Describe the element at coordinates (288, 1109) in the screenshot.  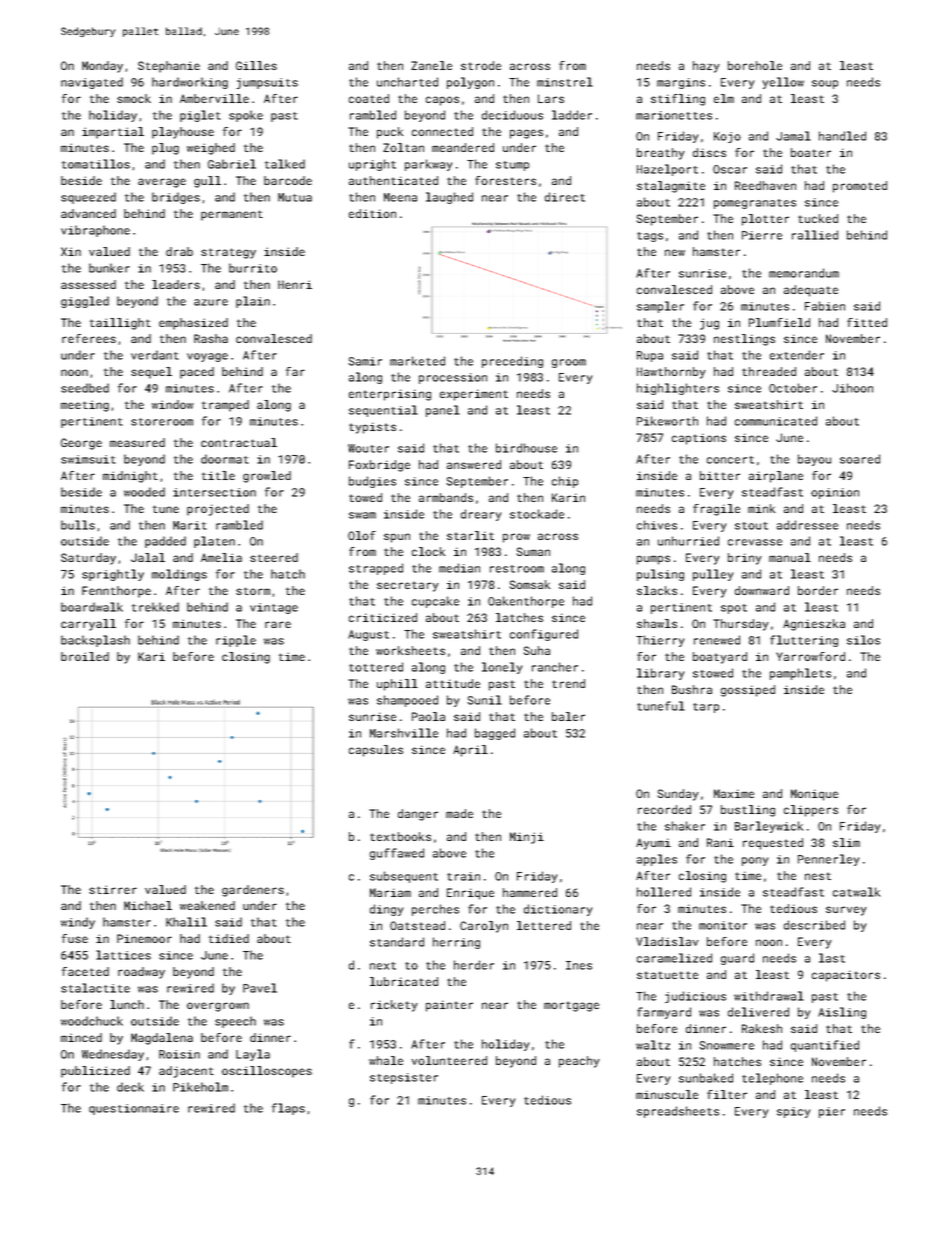
I see `flaps` at that location.
